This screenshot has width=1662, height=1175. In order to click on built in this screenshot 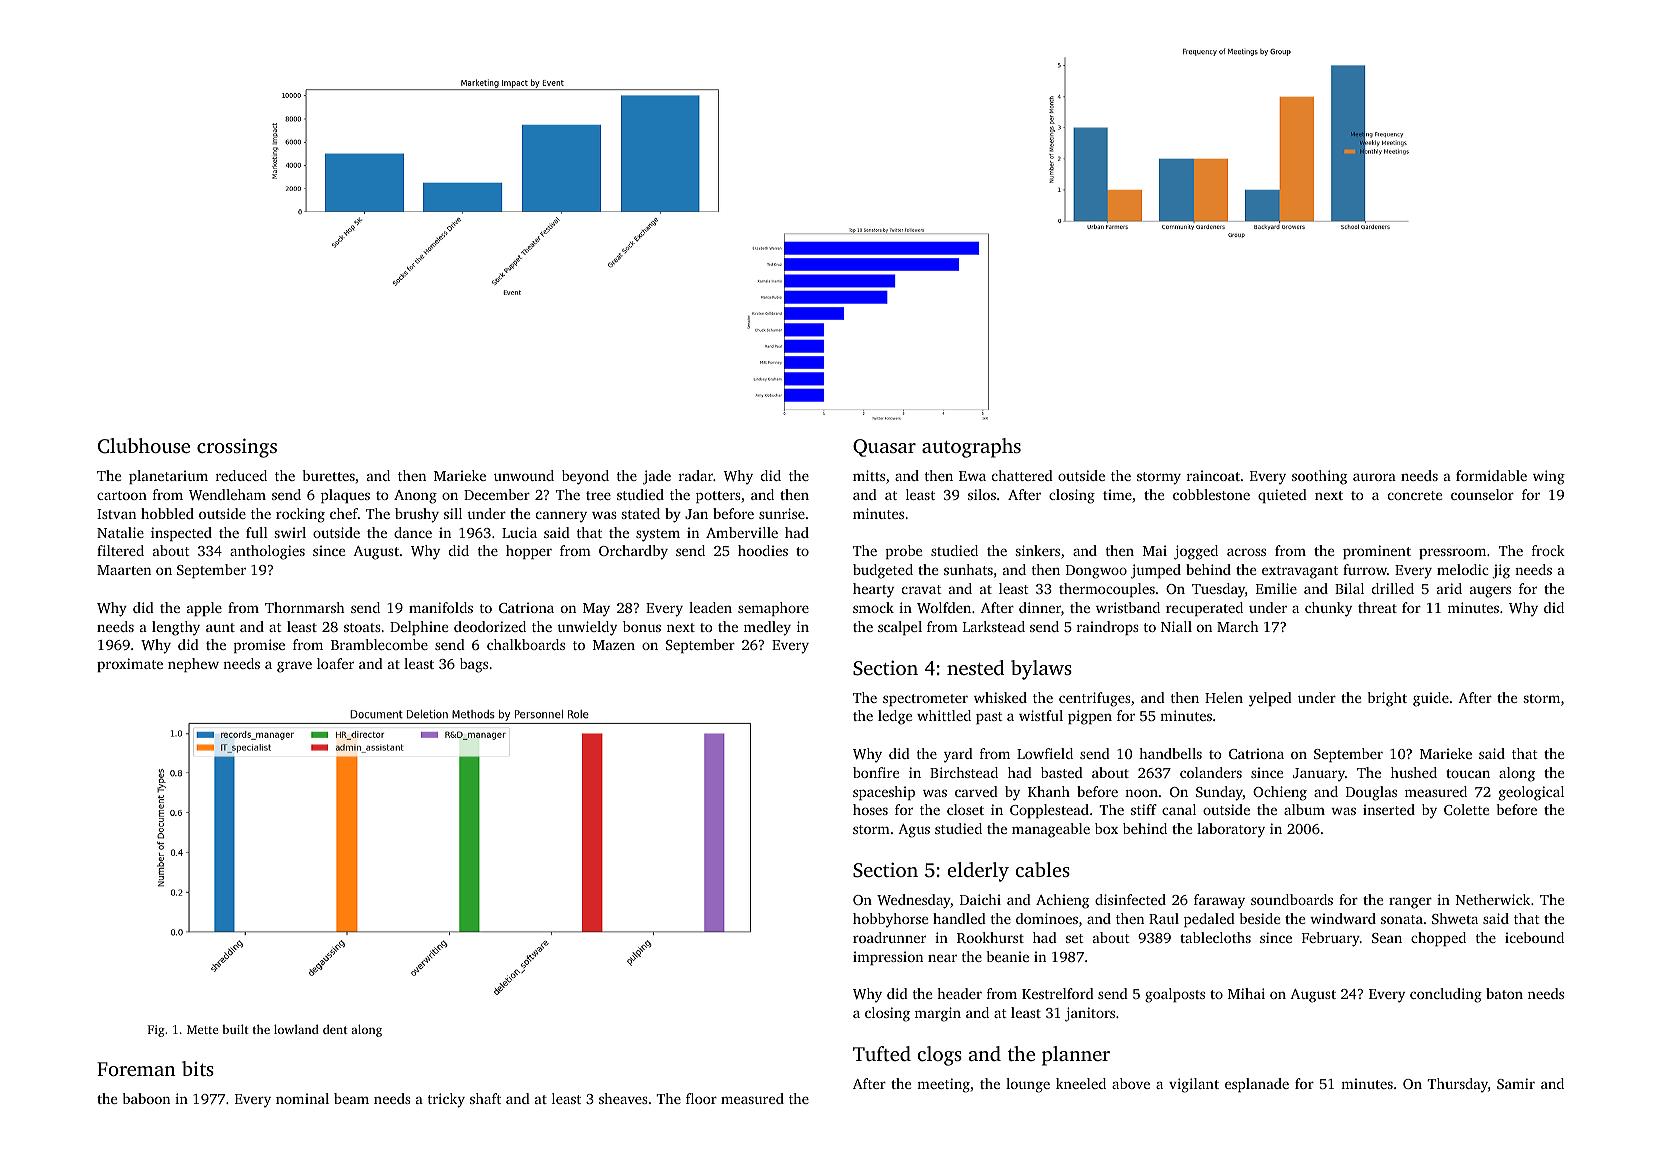, I will do `click(235, 1029)`.
